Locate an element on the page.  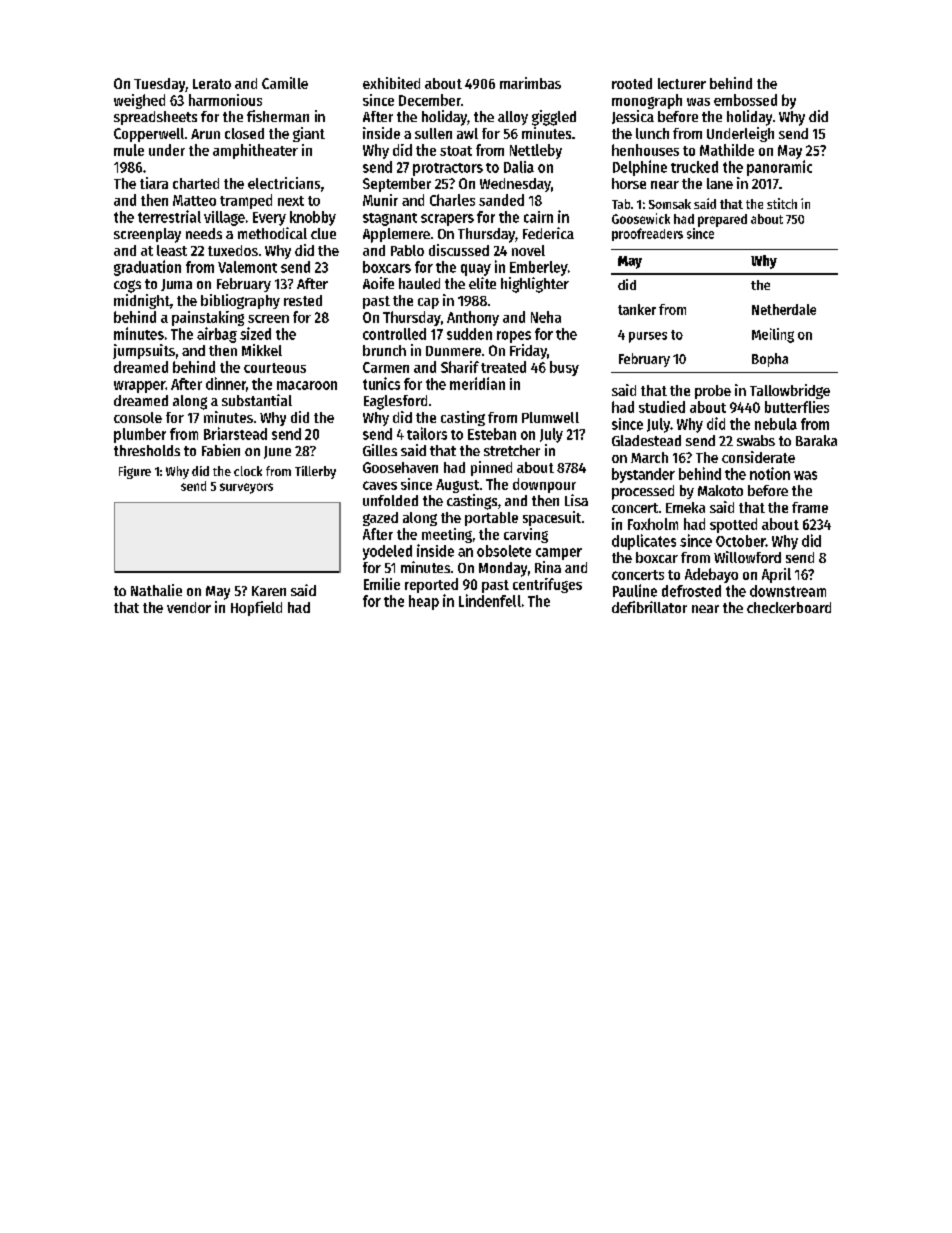
Tillerby is located at coordinates (315, 472).
